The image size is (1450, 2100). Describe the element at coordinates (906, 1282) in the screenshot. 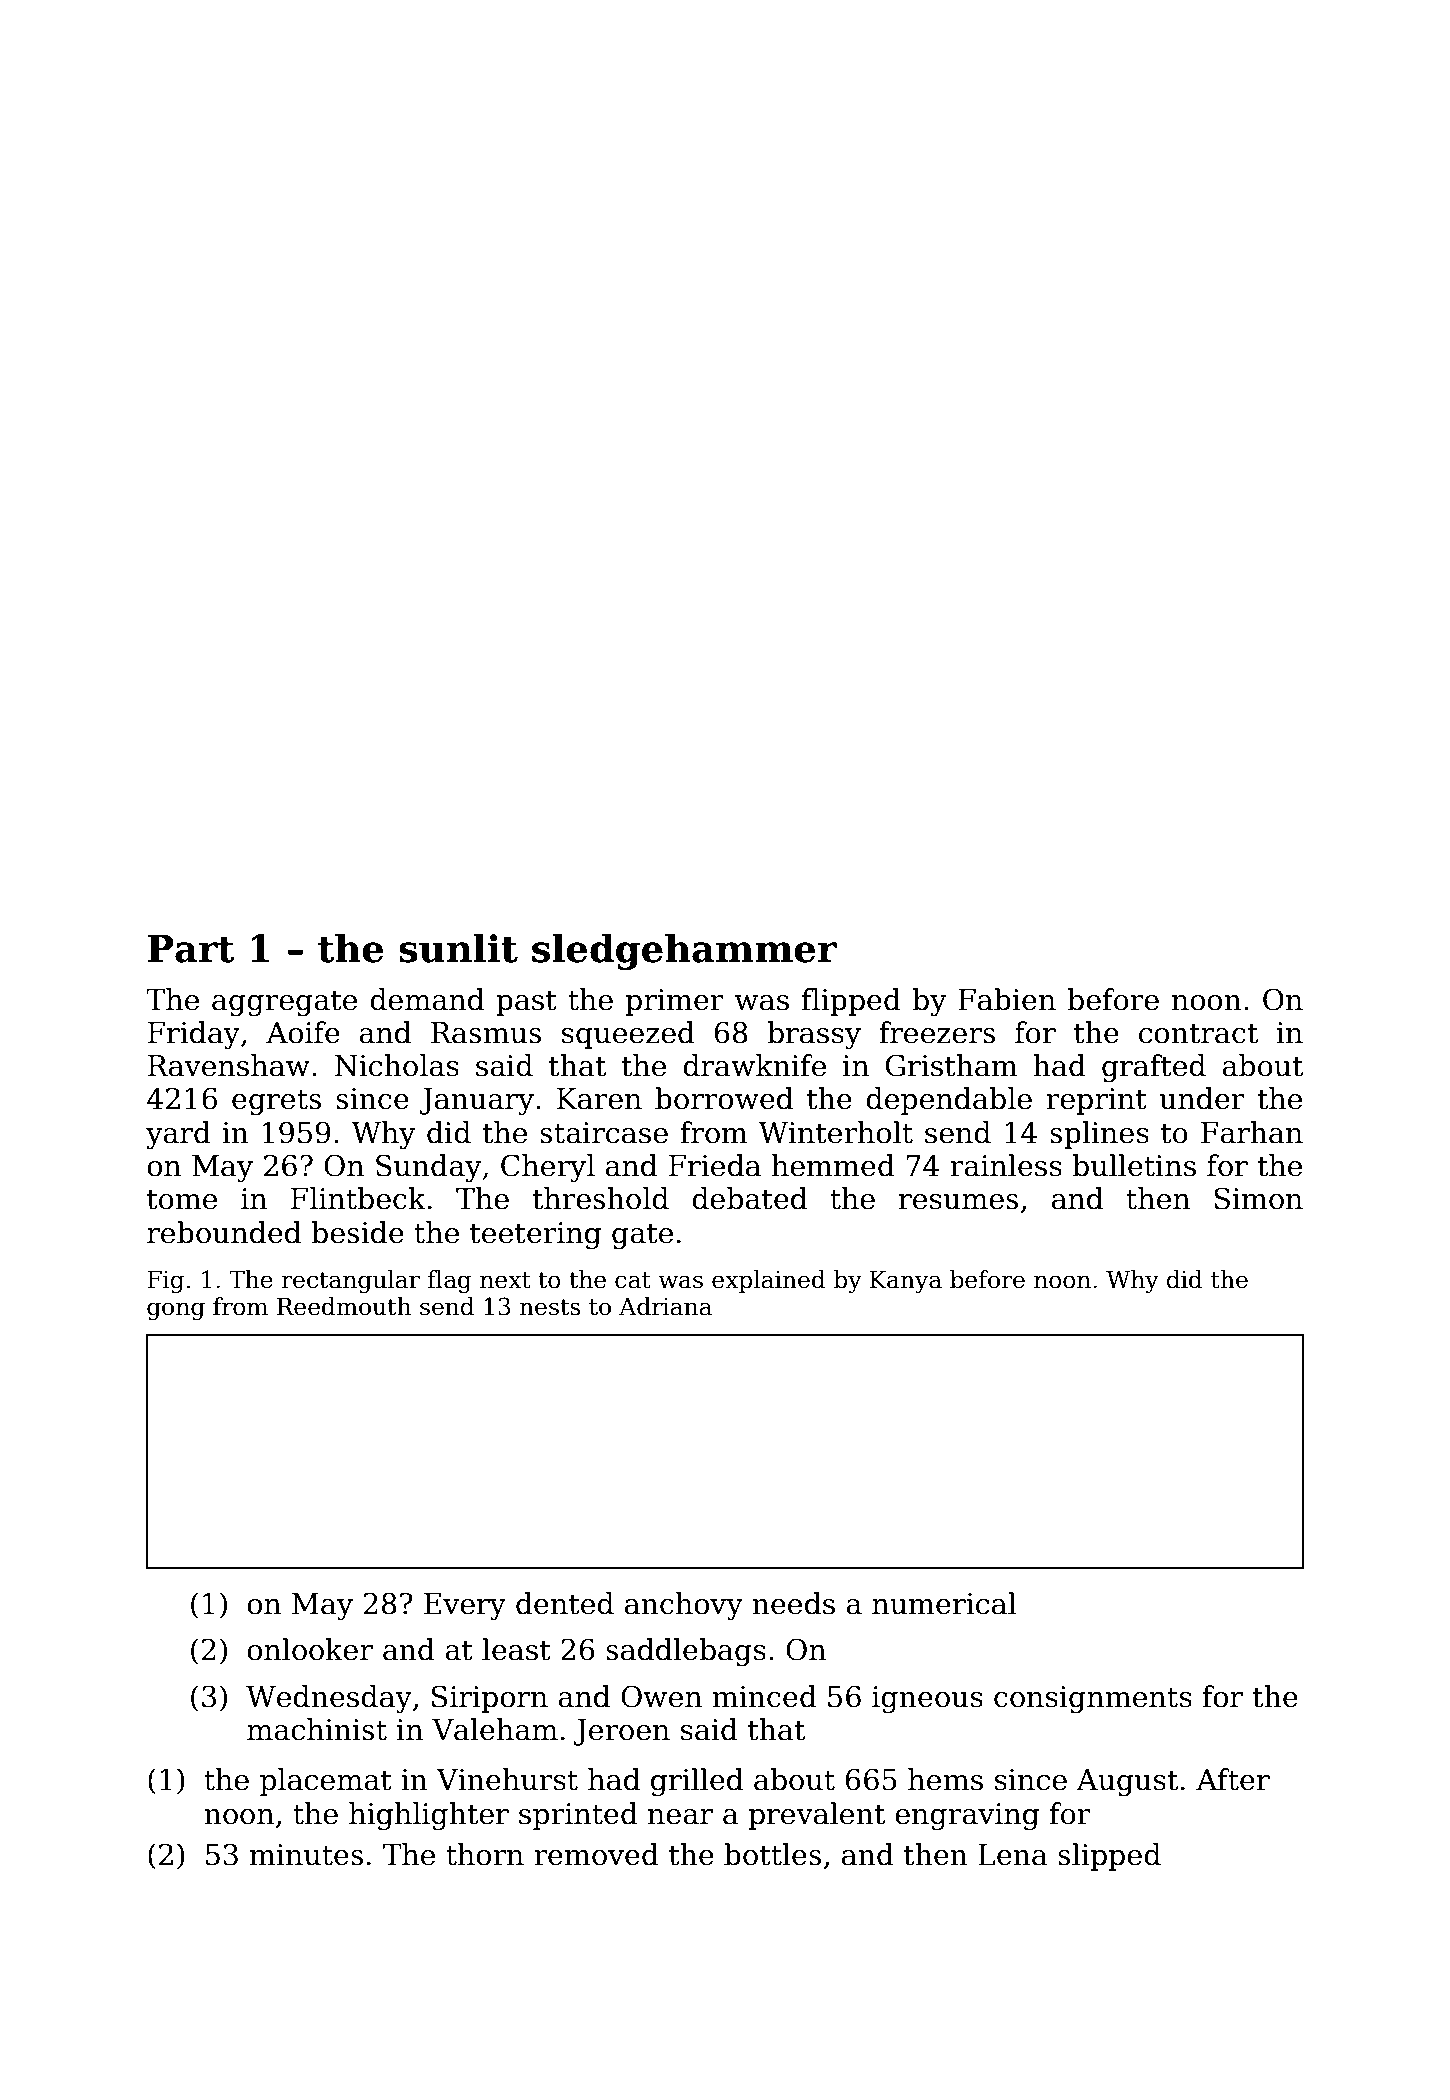

I see `Kanya` at that location.
